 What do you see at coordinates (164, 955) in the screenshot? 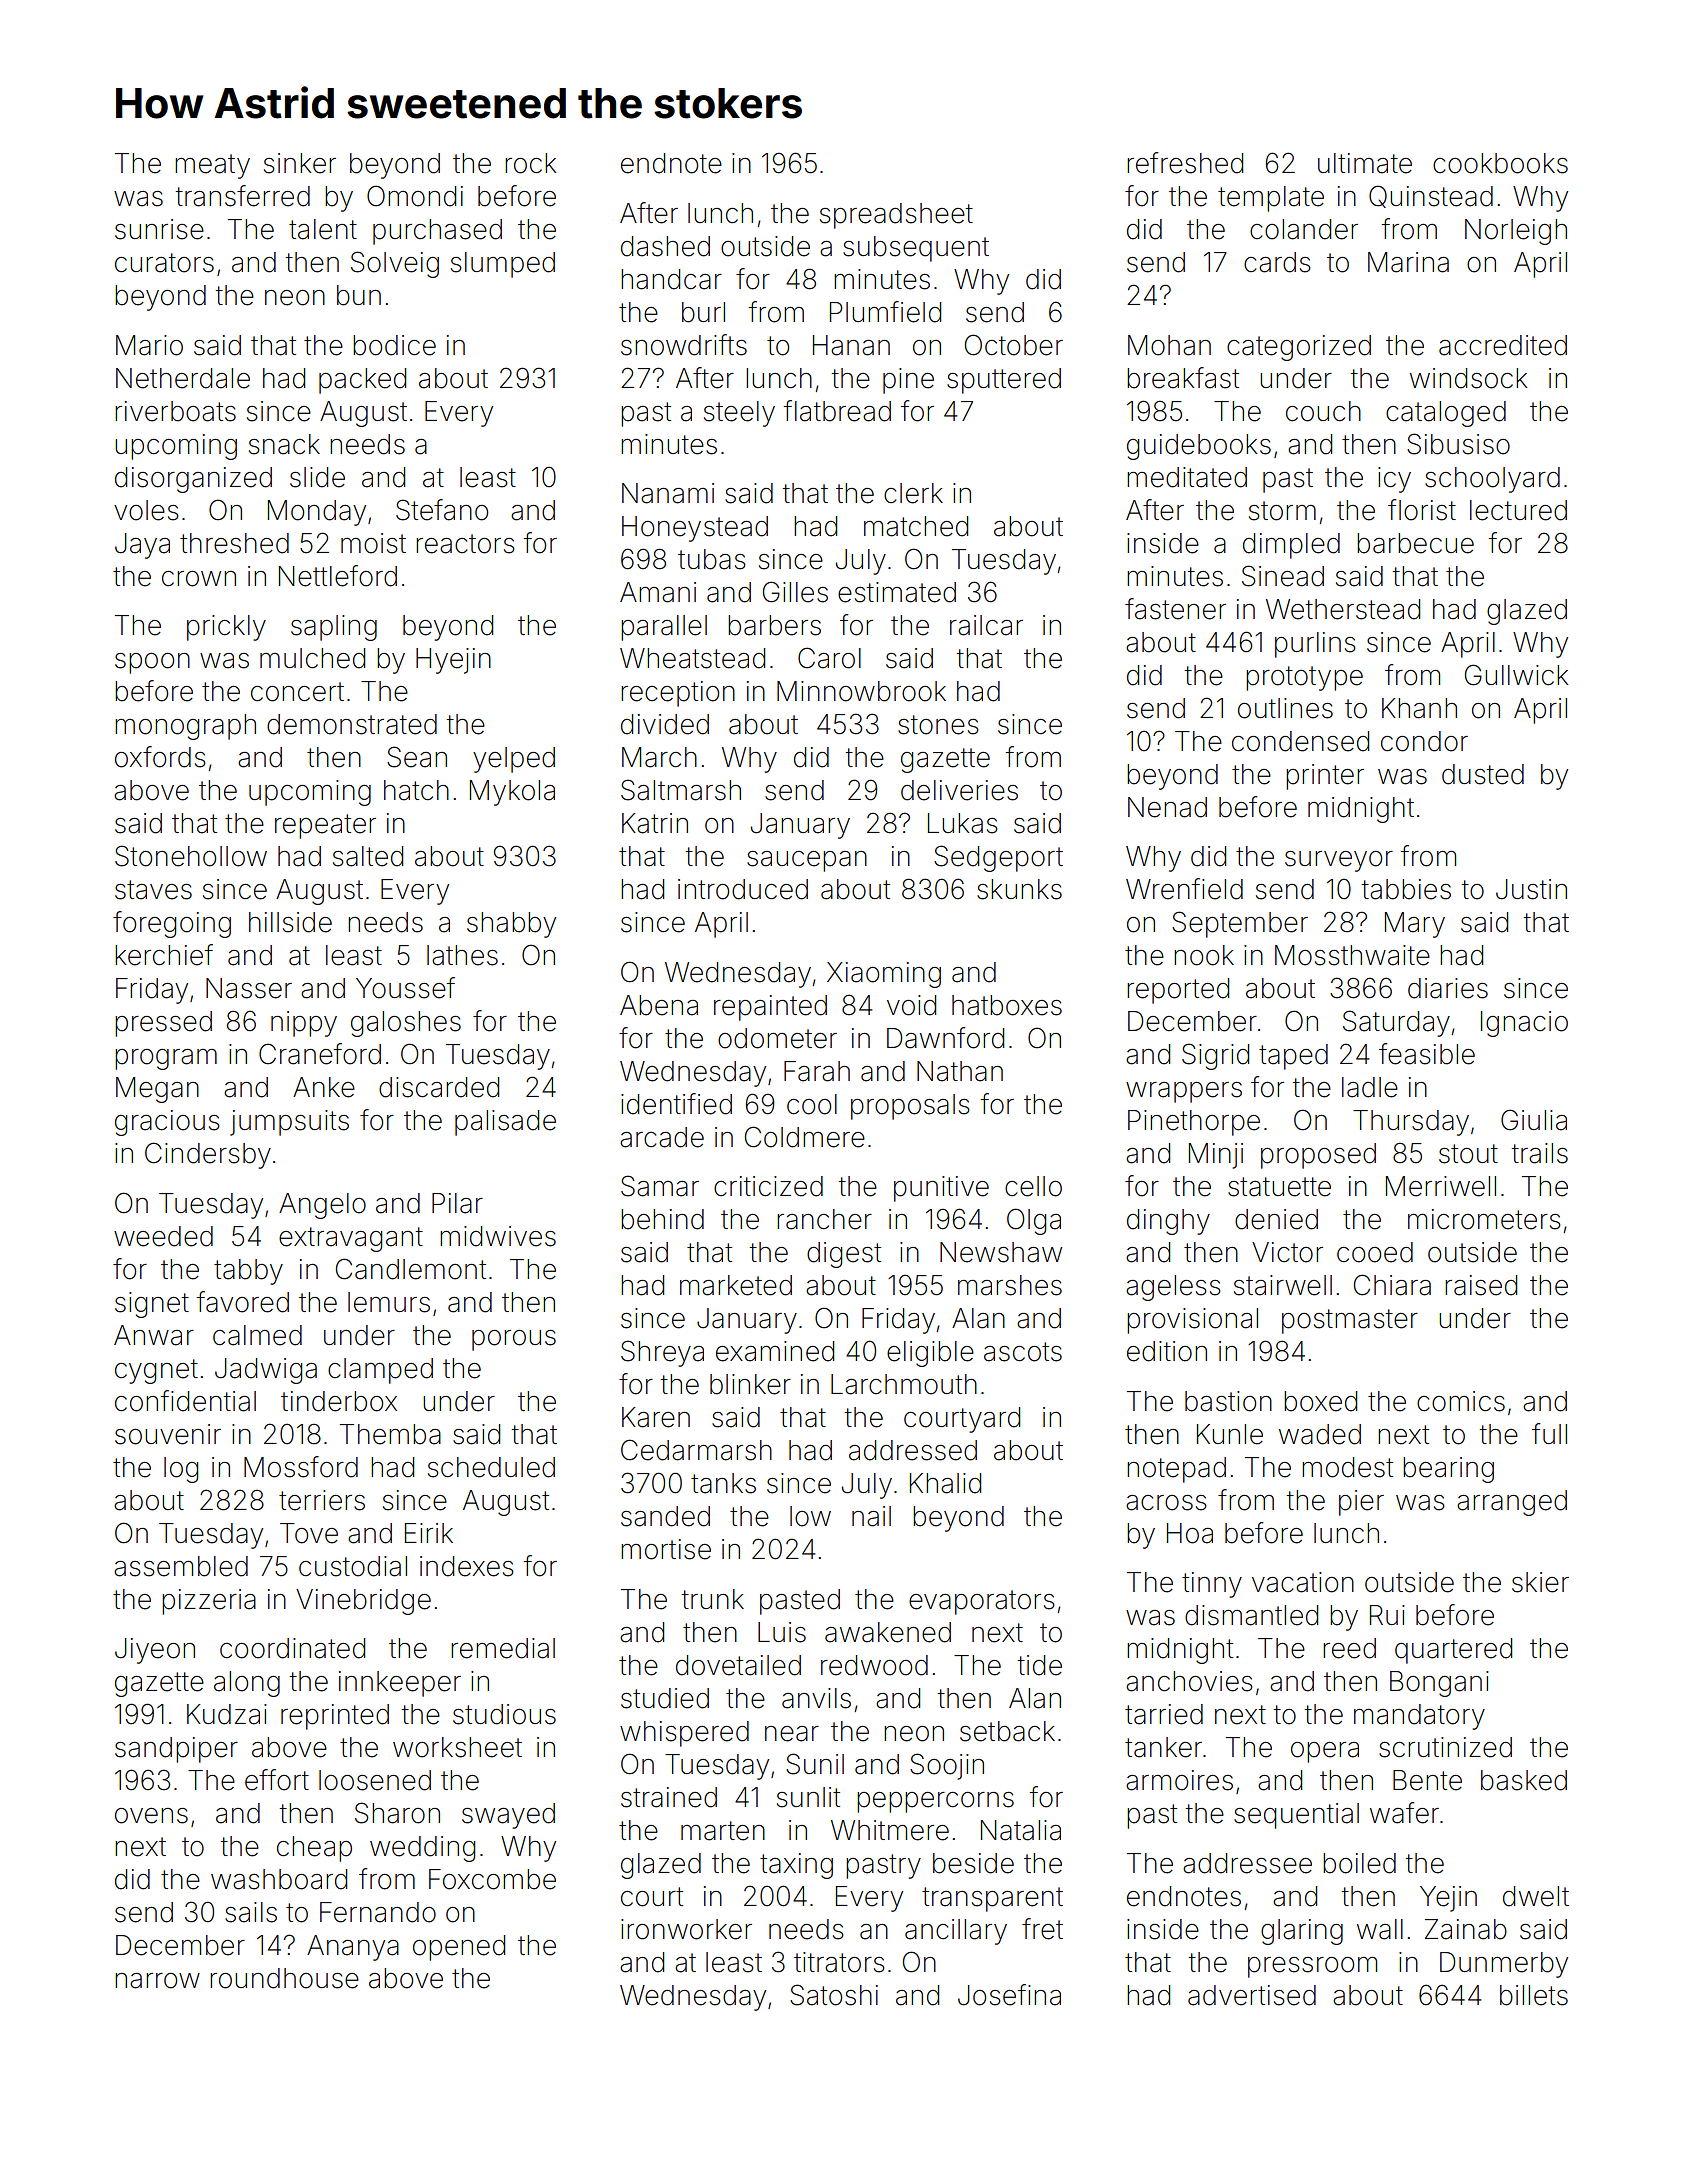
I see `kerchief` at bounding box center [164, 955].
